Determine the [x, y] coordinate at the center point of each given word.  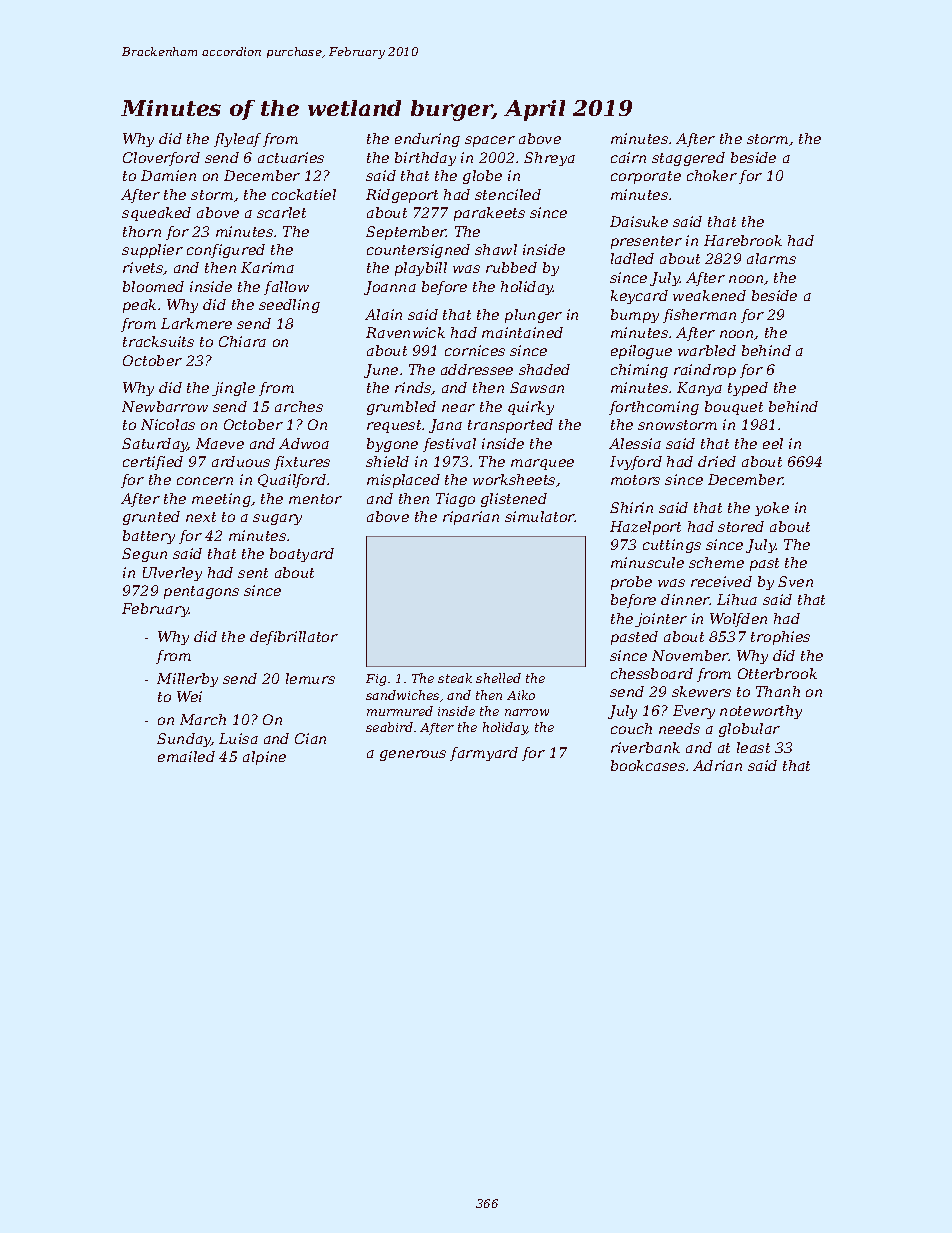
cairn [628, 157]
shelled [498, 678]
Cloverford [161, 159]
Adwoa [304, 443]
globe [482, 177]
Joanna [390, 288]
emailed [186, 756]
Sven [795, 581]
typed [748, 389]
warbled [707, 350]
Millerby [187, 680]
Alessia [635, 443]
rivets [143, 268]
